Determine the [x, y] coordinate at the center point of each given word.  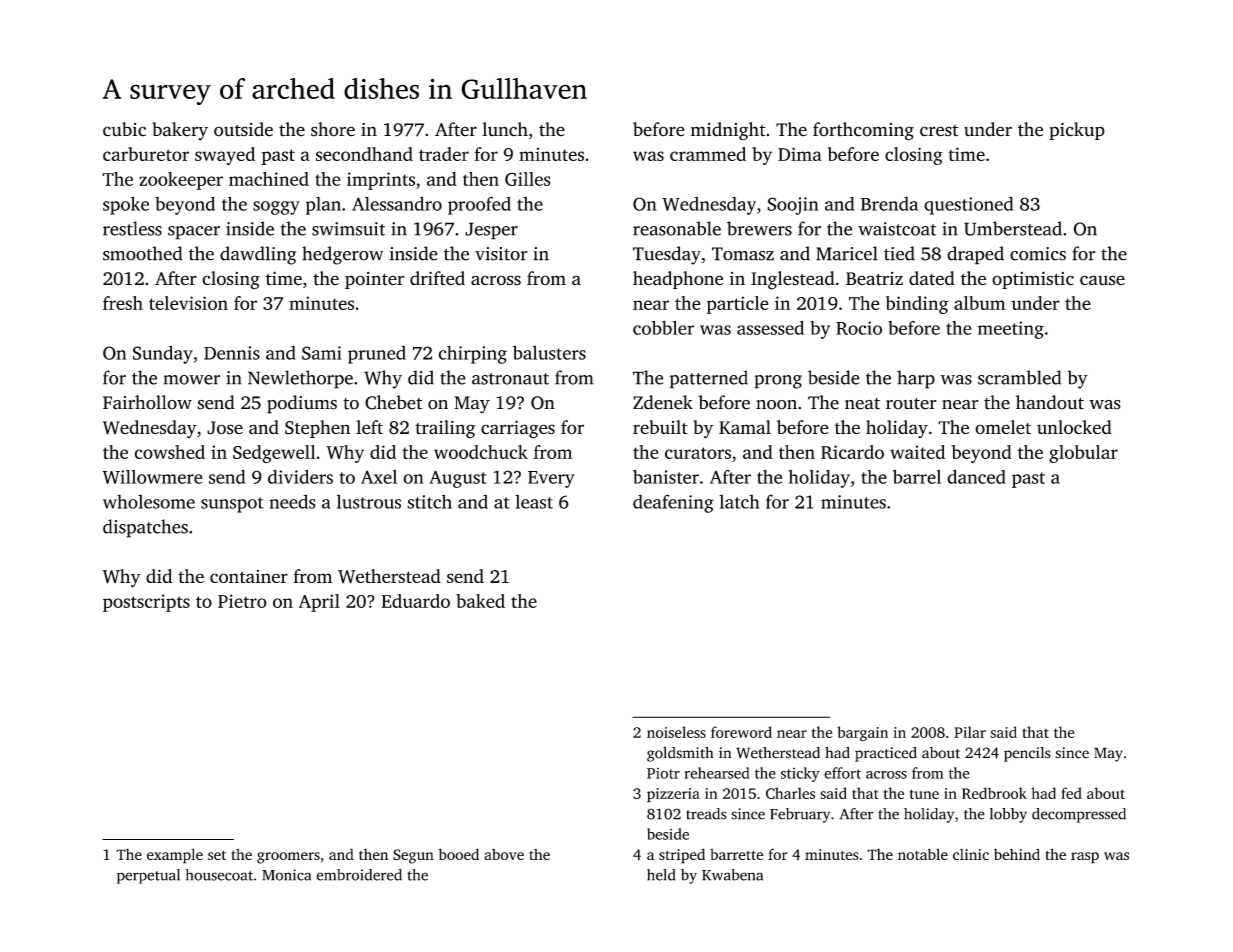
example [175, 856]
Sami [322, 353]
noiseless [676, 732]
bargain [862, 734]
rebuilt [660, 427]
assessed [770, 328]
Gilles [527, 179]
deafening [673, 503]
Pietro [242, 601]
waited [917, 452]
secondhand [364, 154]
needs [292, 501]
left [369, 427]
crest [939, 131]
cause [1102, 280]
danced [976, 476]
